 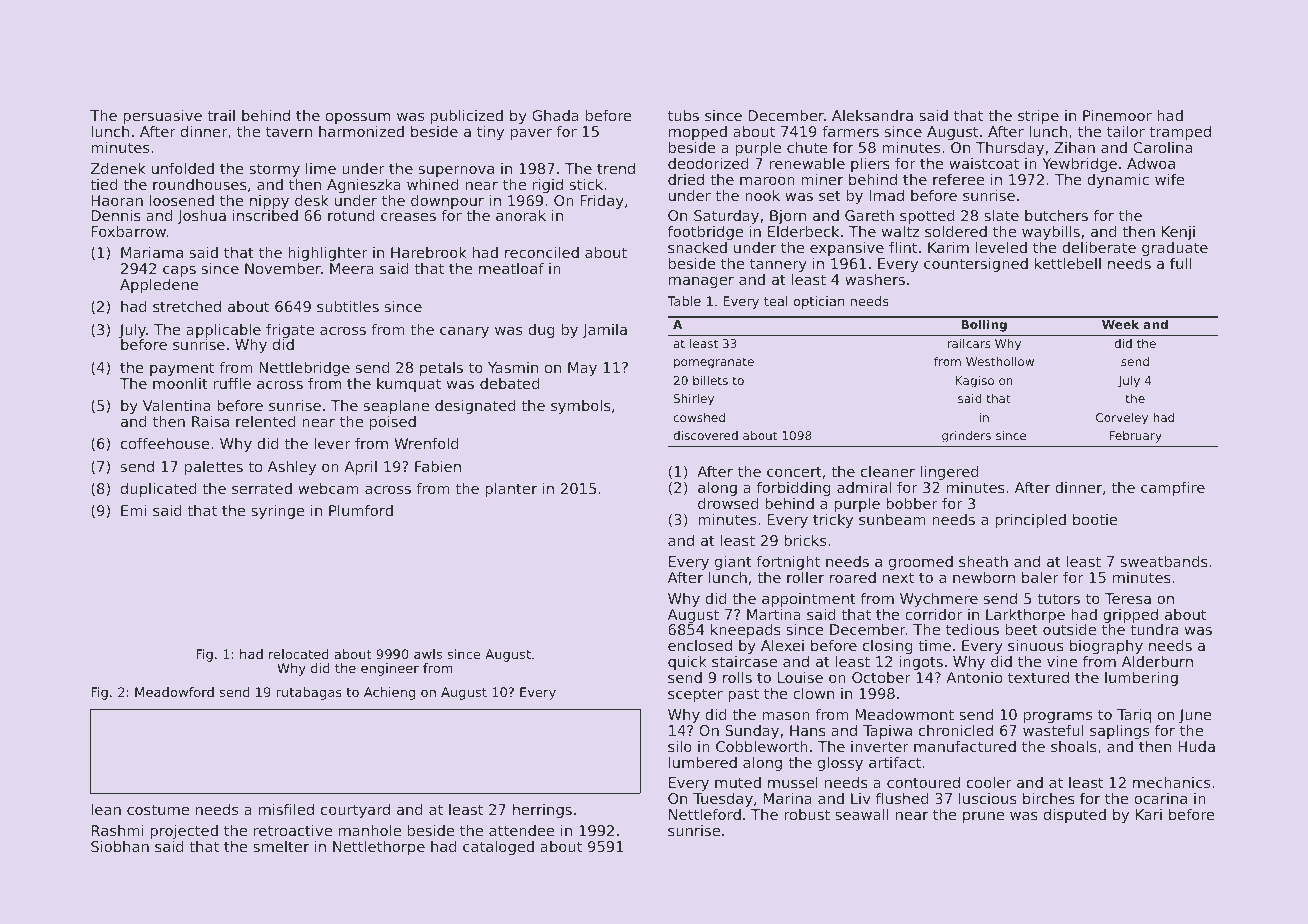 I want to click on cataloged, so click(x=498, y=848).
